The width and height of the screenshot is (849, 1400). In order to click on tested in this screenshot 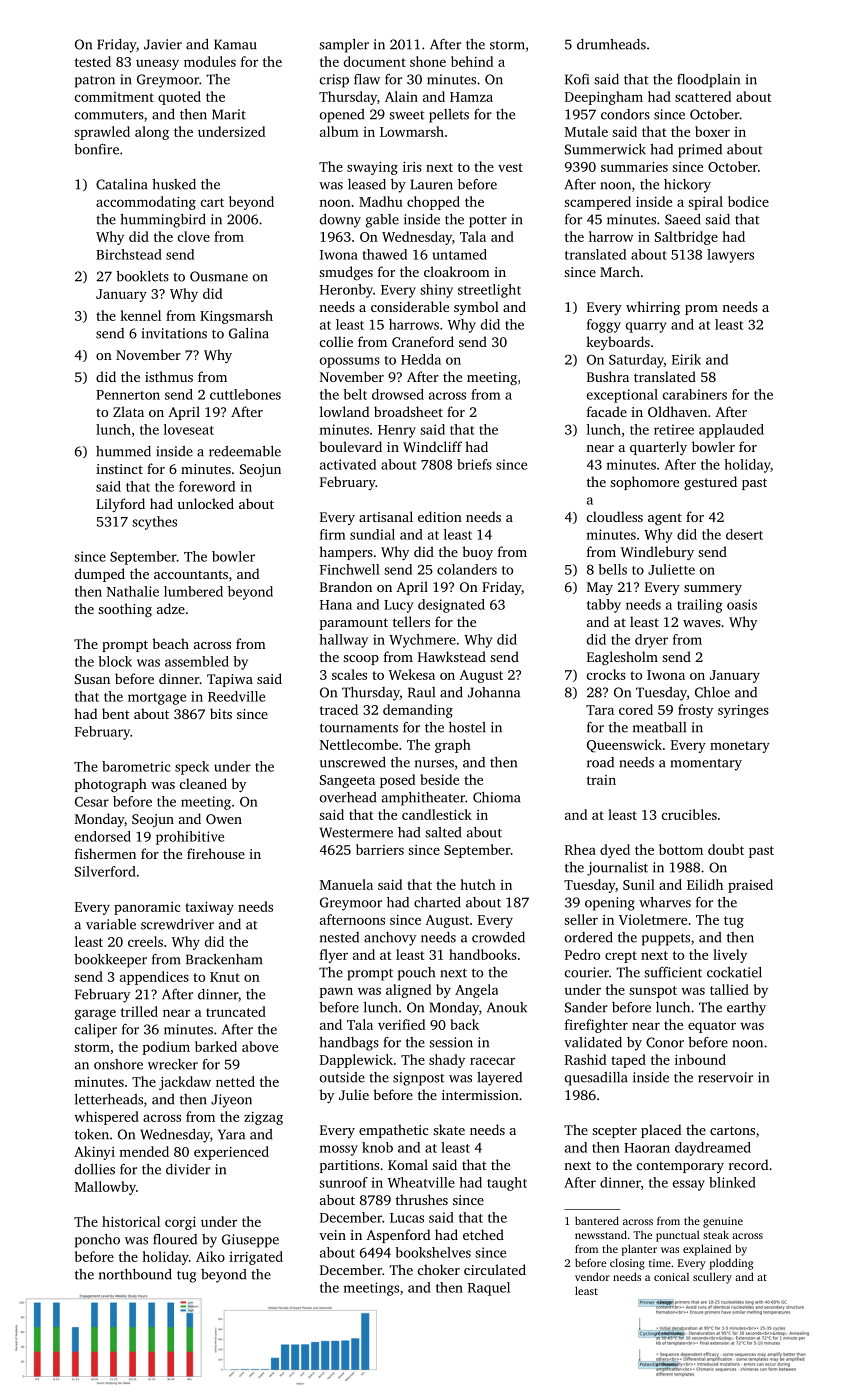, I will do `click(93, 61)`.
